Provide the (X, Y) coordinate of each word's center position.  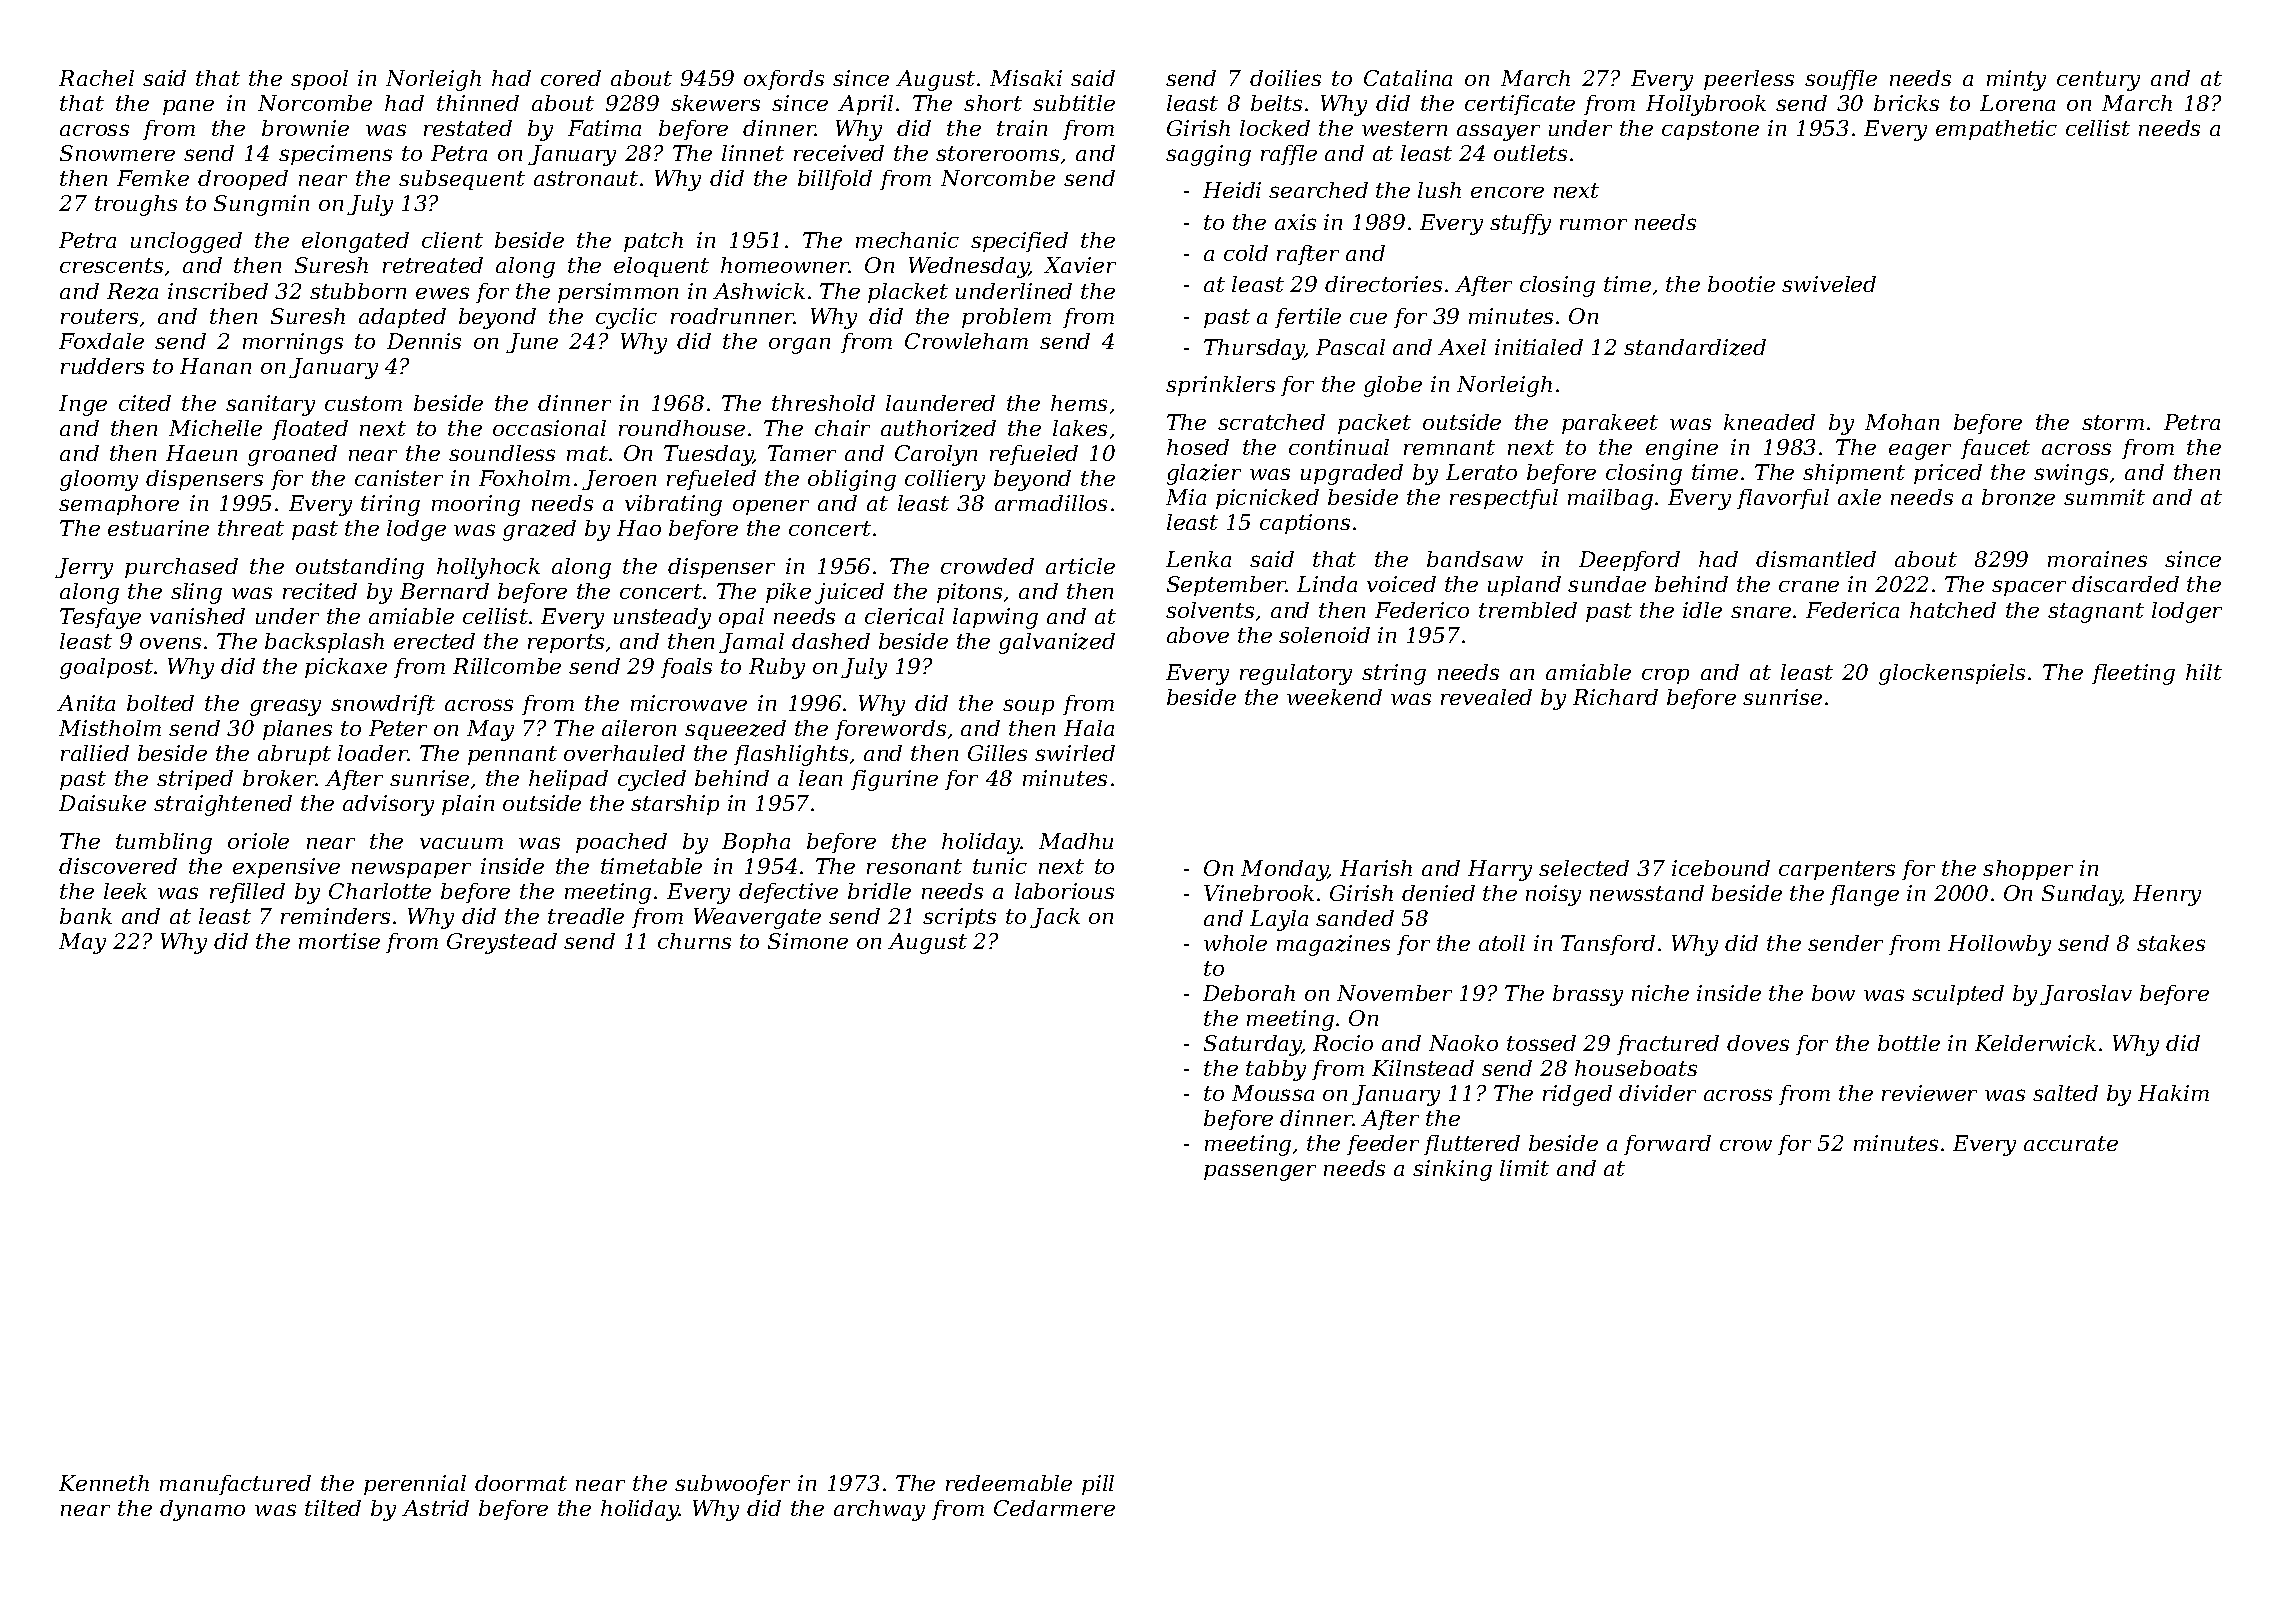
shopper (2028, 870)
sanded (1355, 918)
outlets (1530, 153)
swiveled (1829, 284)
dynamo (202, 1510)
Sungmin (261, 205)
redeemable (1009, 1483)
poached (621, 843)
